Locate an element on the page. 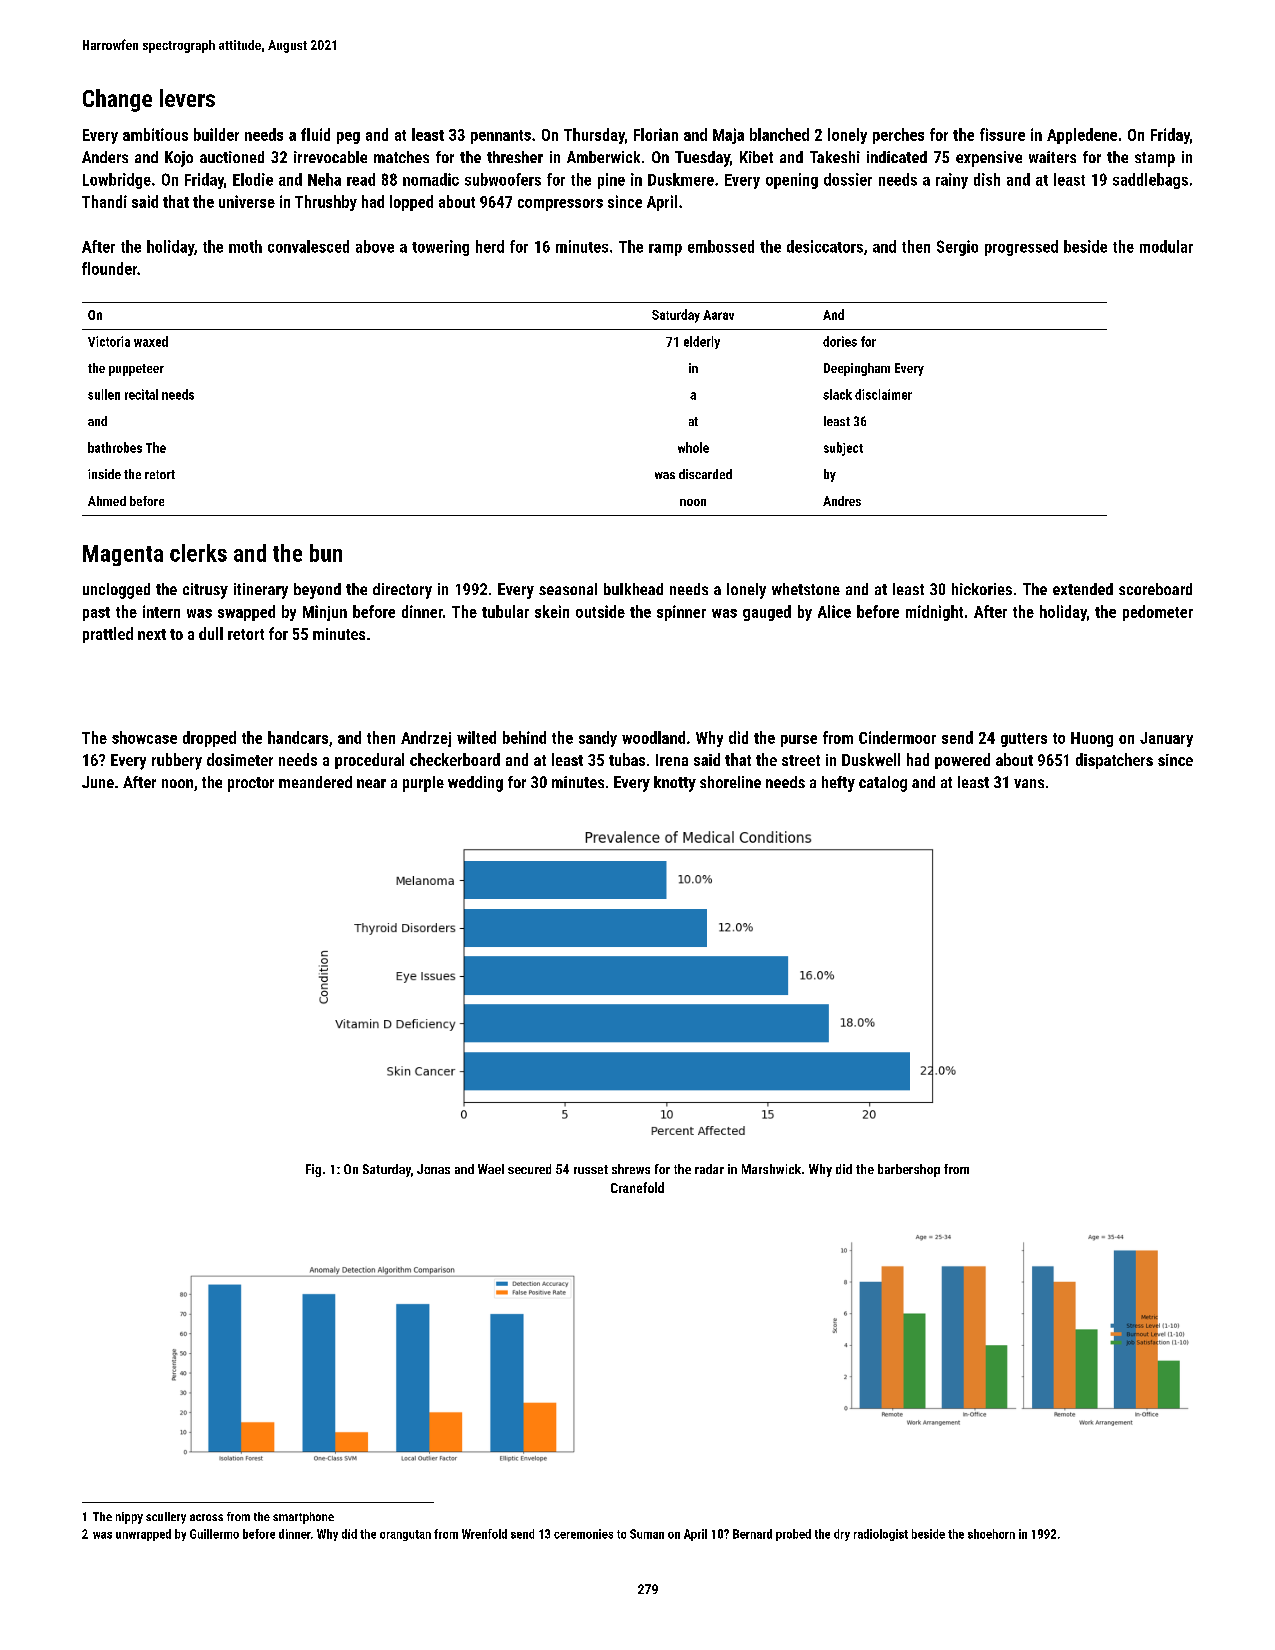 The image size is (1275, 1650). unwrapped is located at coordinates (143, 1535).
